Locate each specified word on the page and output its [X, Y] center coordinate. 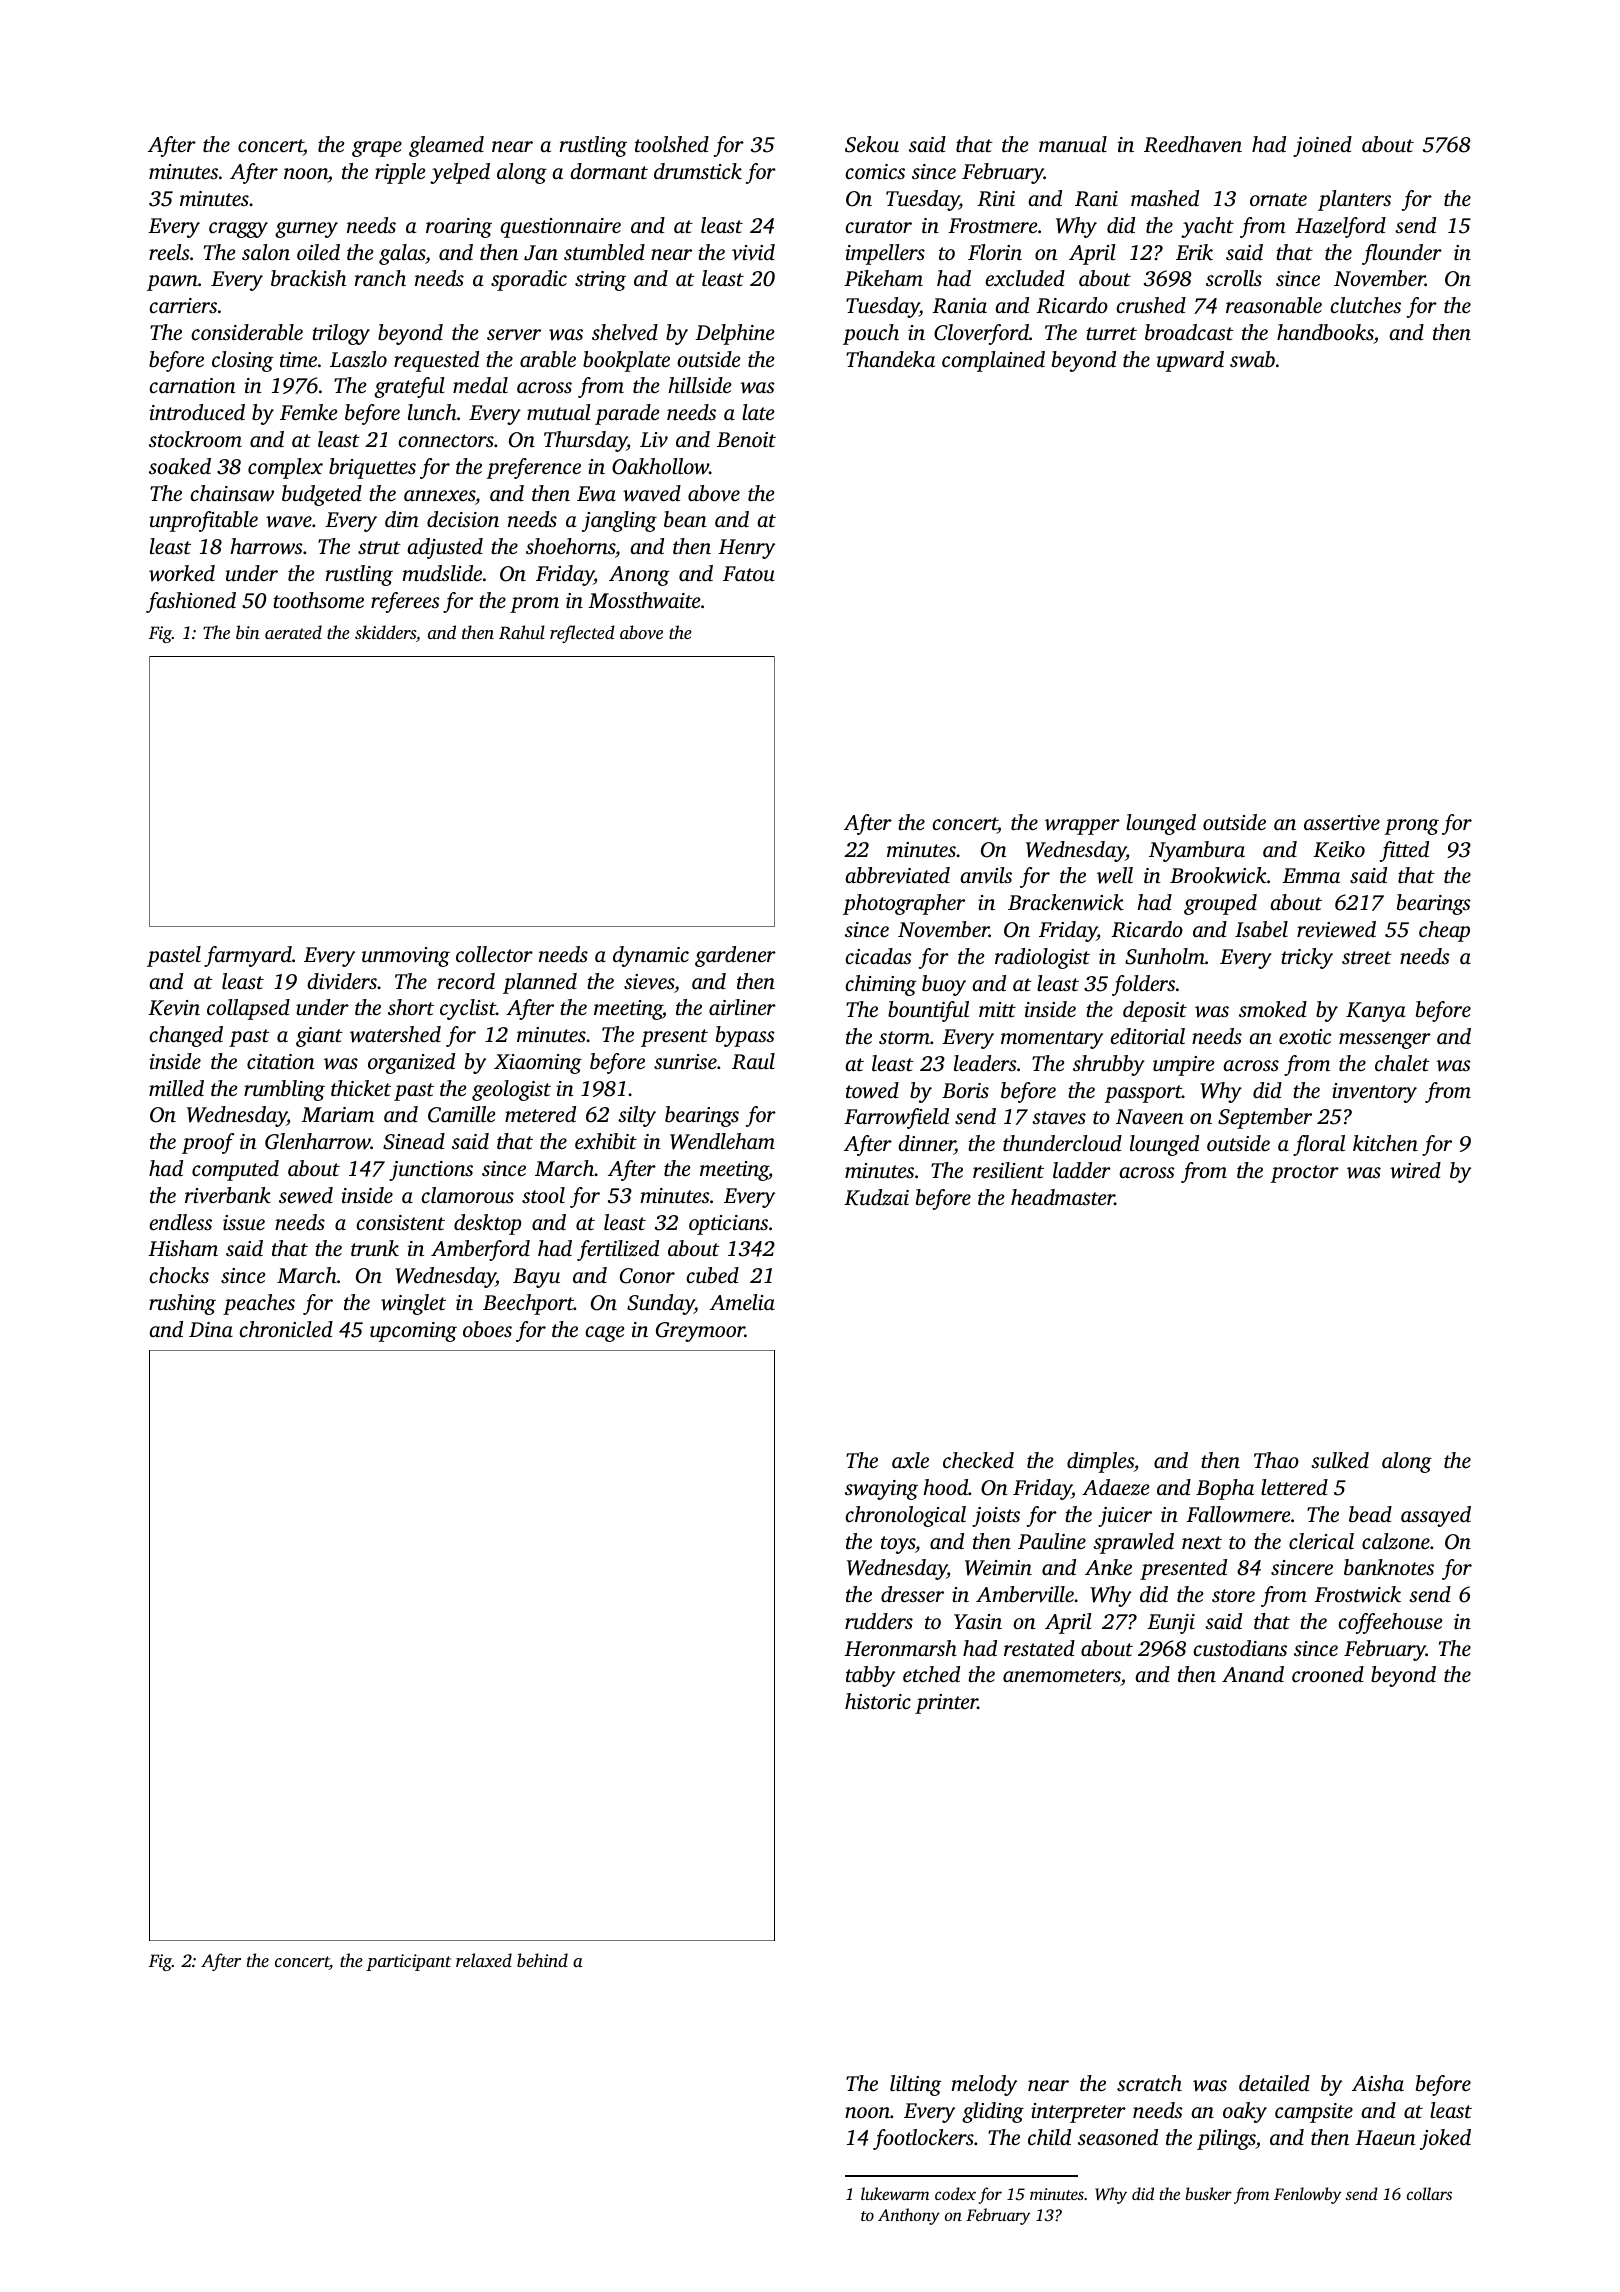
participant [408, 1962]
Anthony [909, 2216]
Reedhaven [1193, 144]
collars [1429, 2193]
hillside [700, 385]
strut [379, 547]
